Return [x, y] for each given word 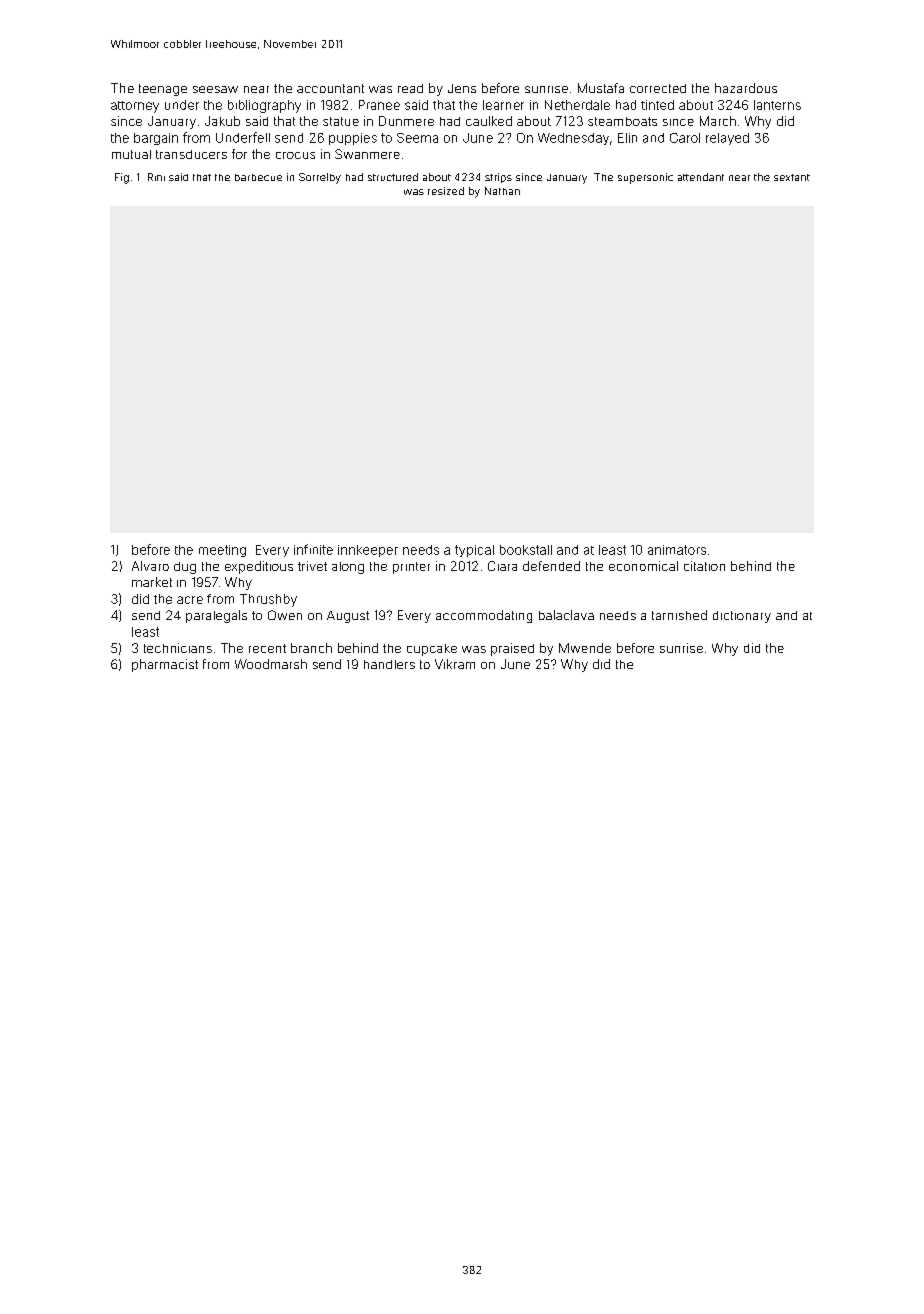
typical [474, 551]
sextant [792, 177]
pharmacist [165, 665]
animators [677, 550]
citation [704, 566]
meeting [222, 551]
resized [446, 191]
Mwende [585, 648]
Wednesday [573, 139]
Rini [156, 177]
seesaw [215, 89]
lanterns [777, 105]
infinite [313, 549]
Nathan [502, 191]
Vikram [455, 664]
